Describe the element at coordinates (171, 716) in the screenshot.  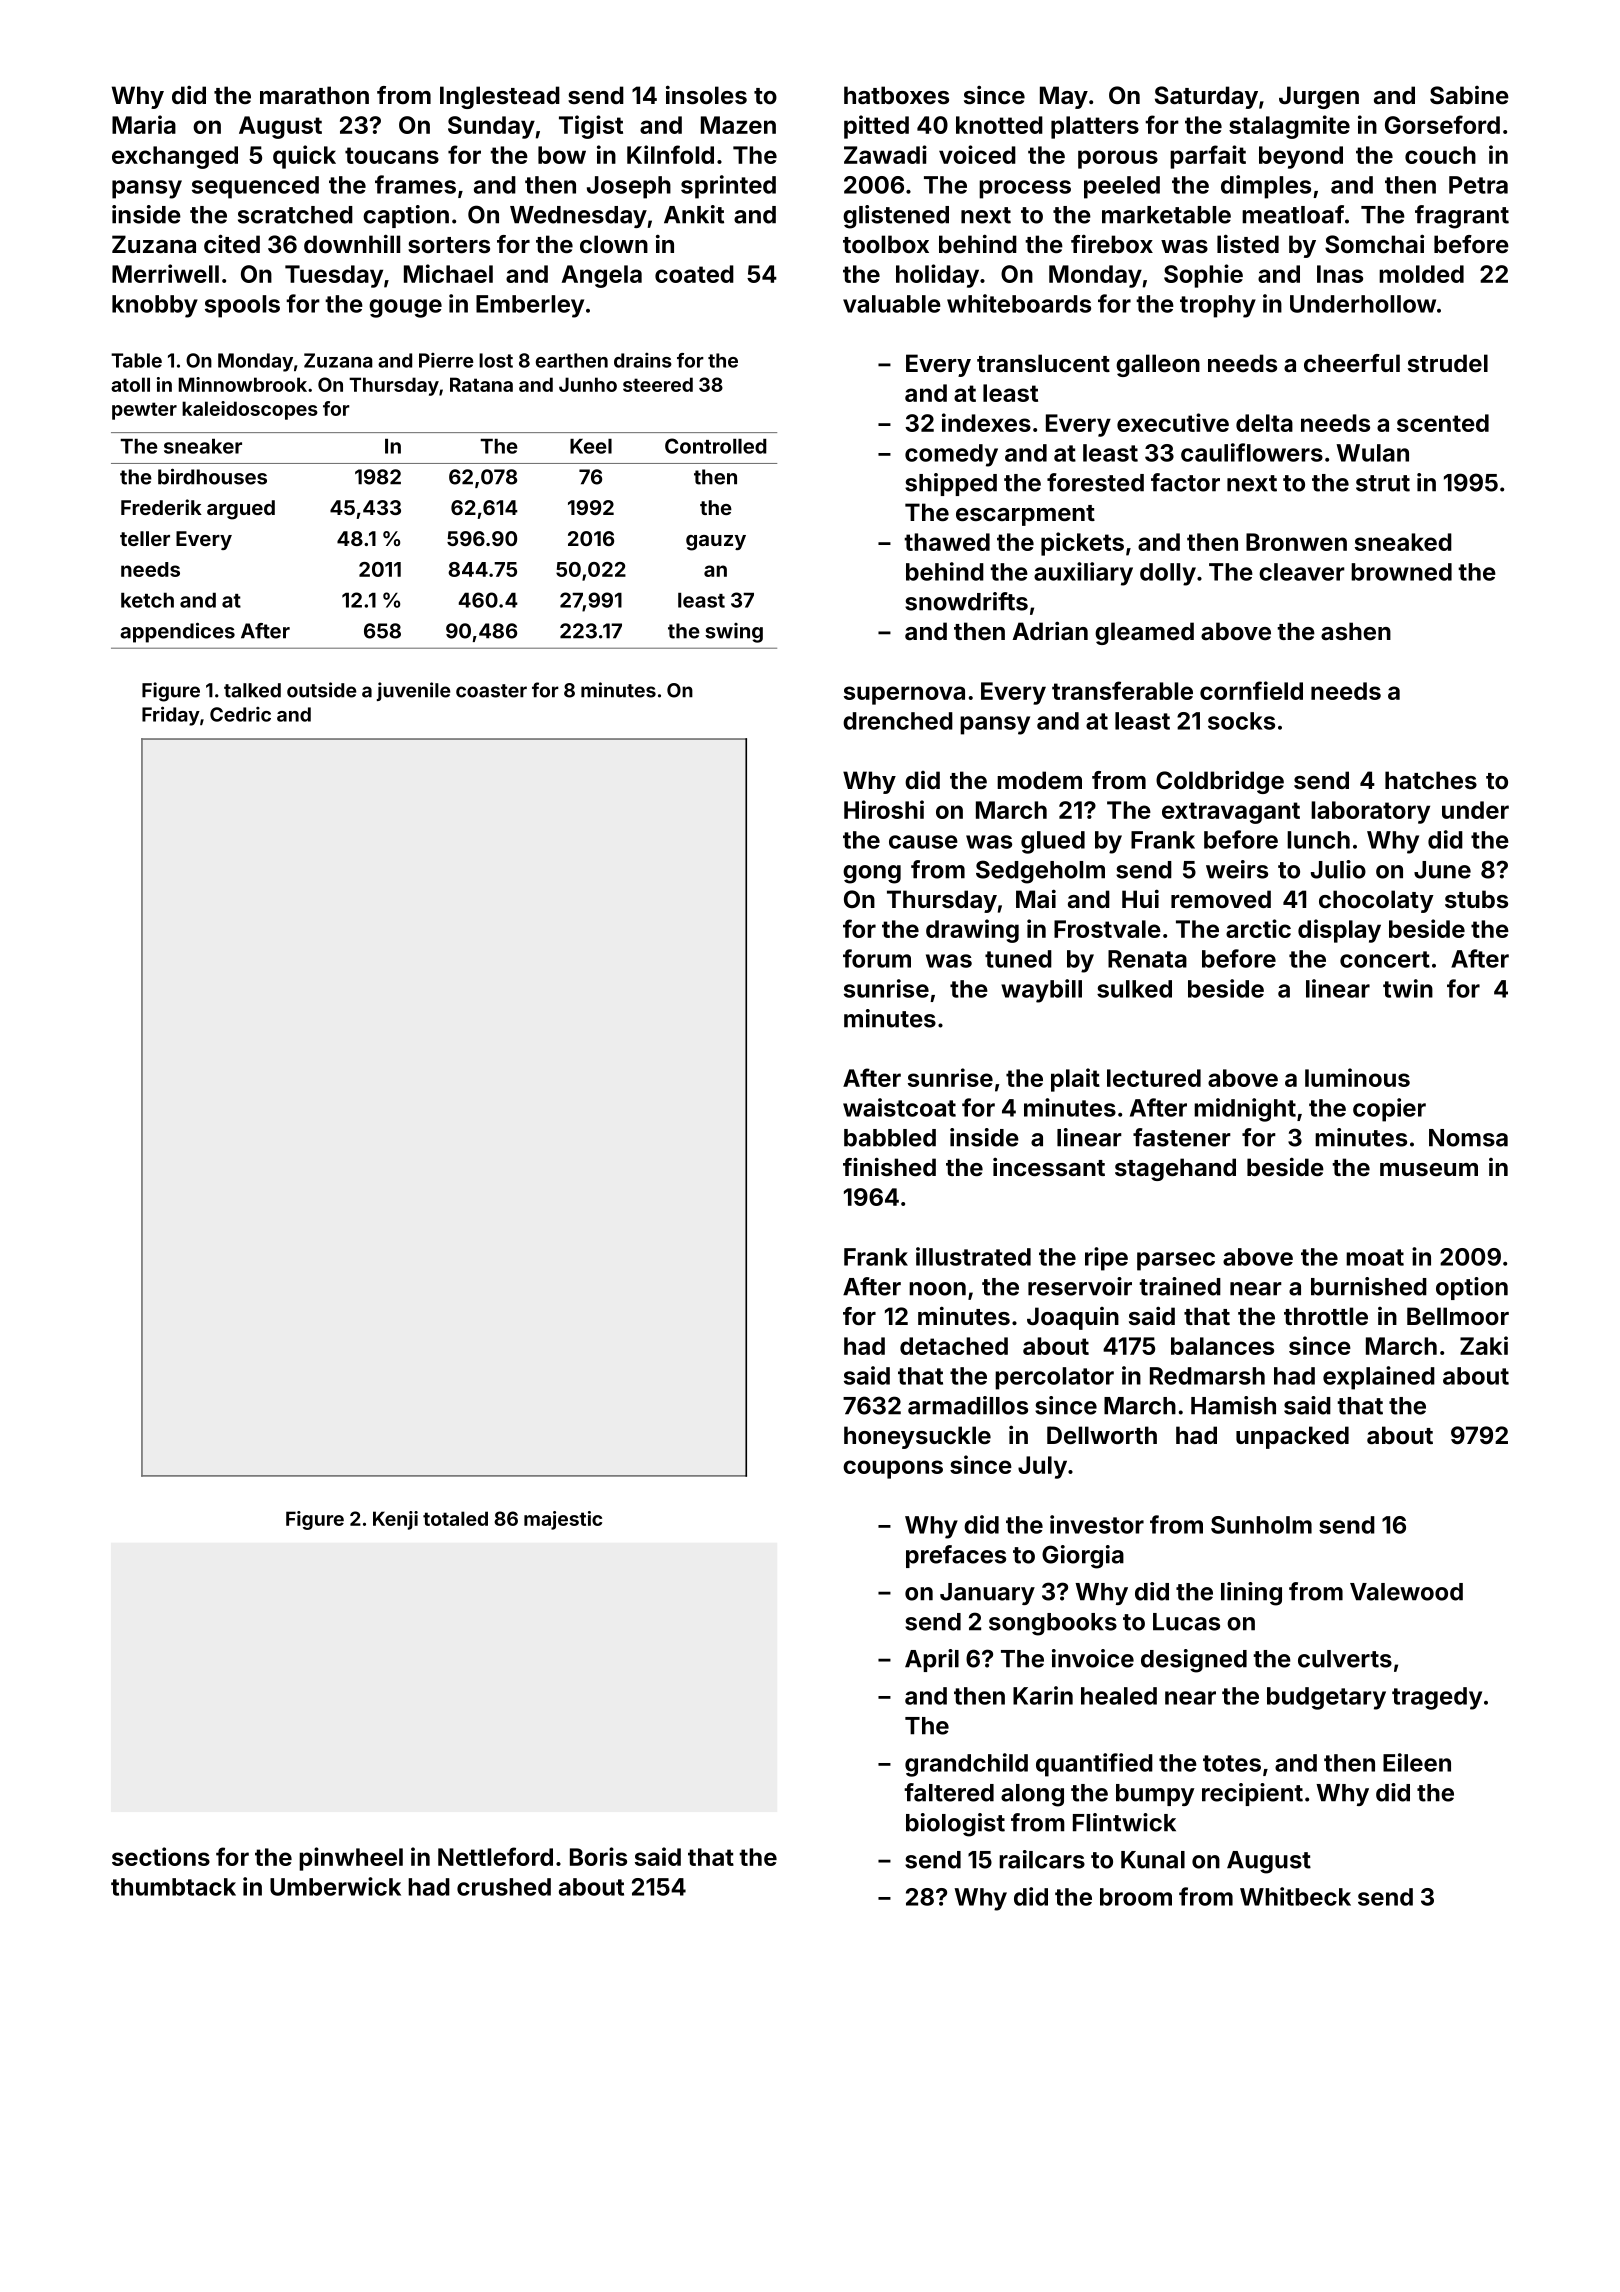
I see `Friday` at that location.
